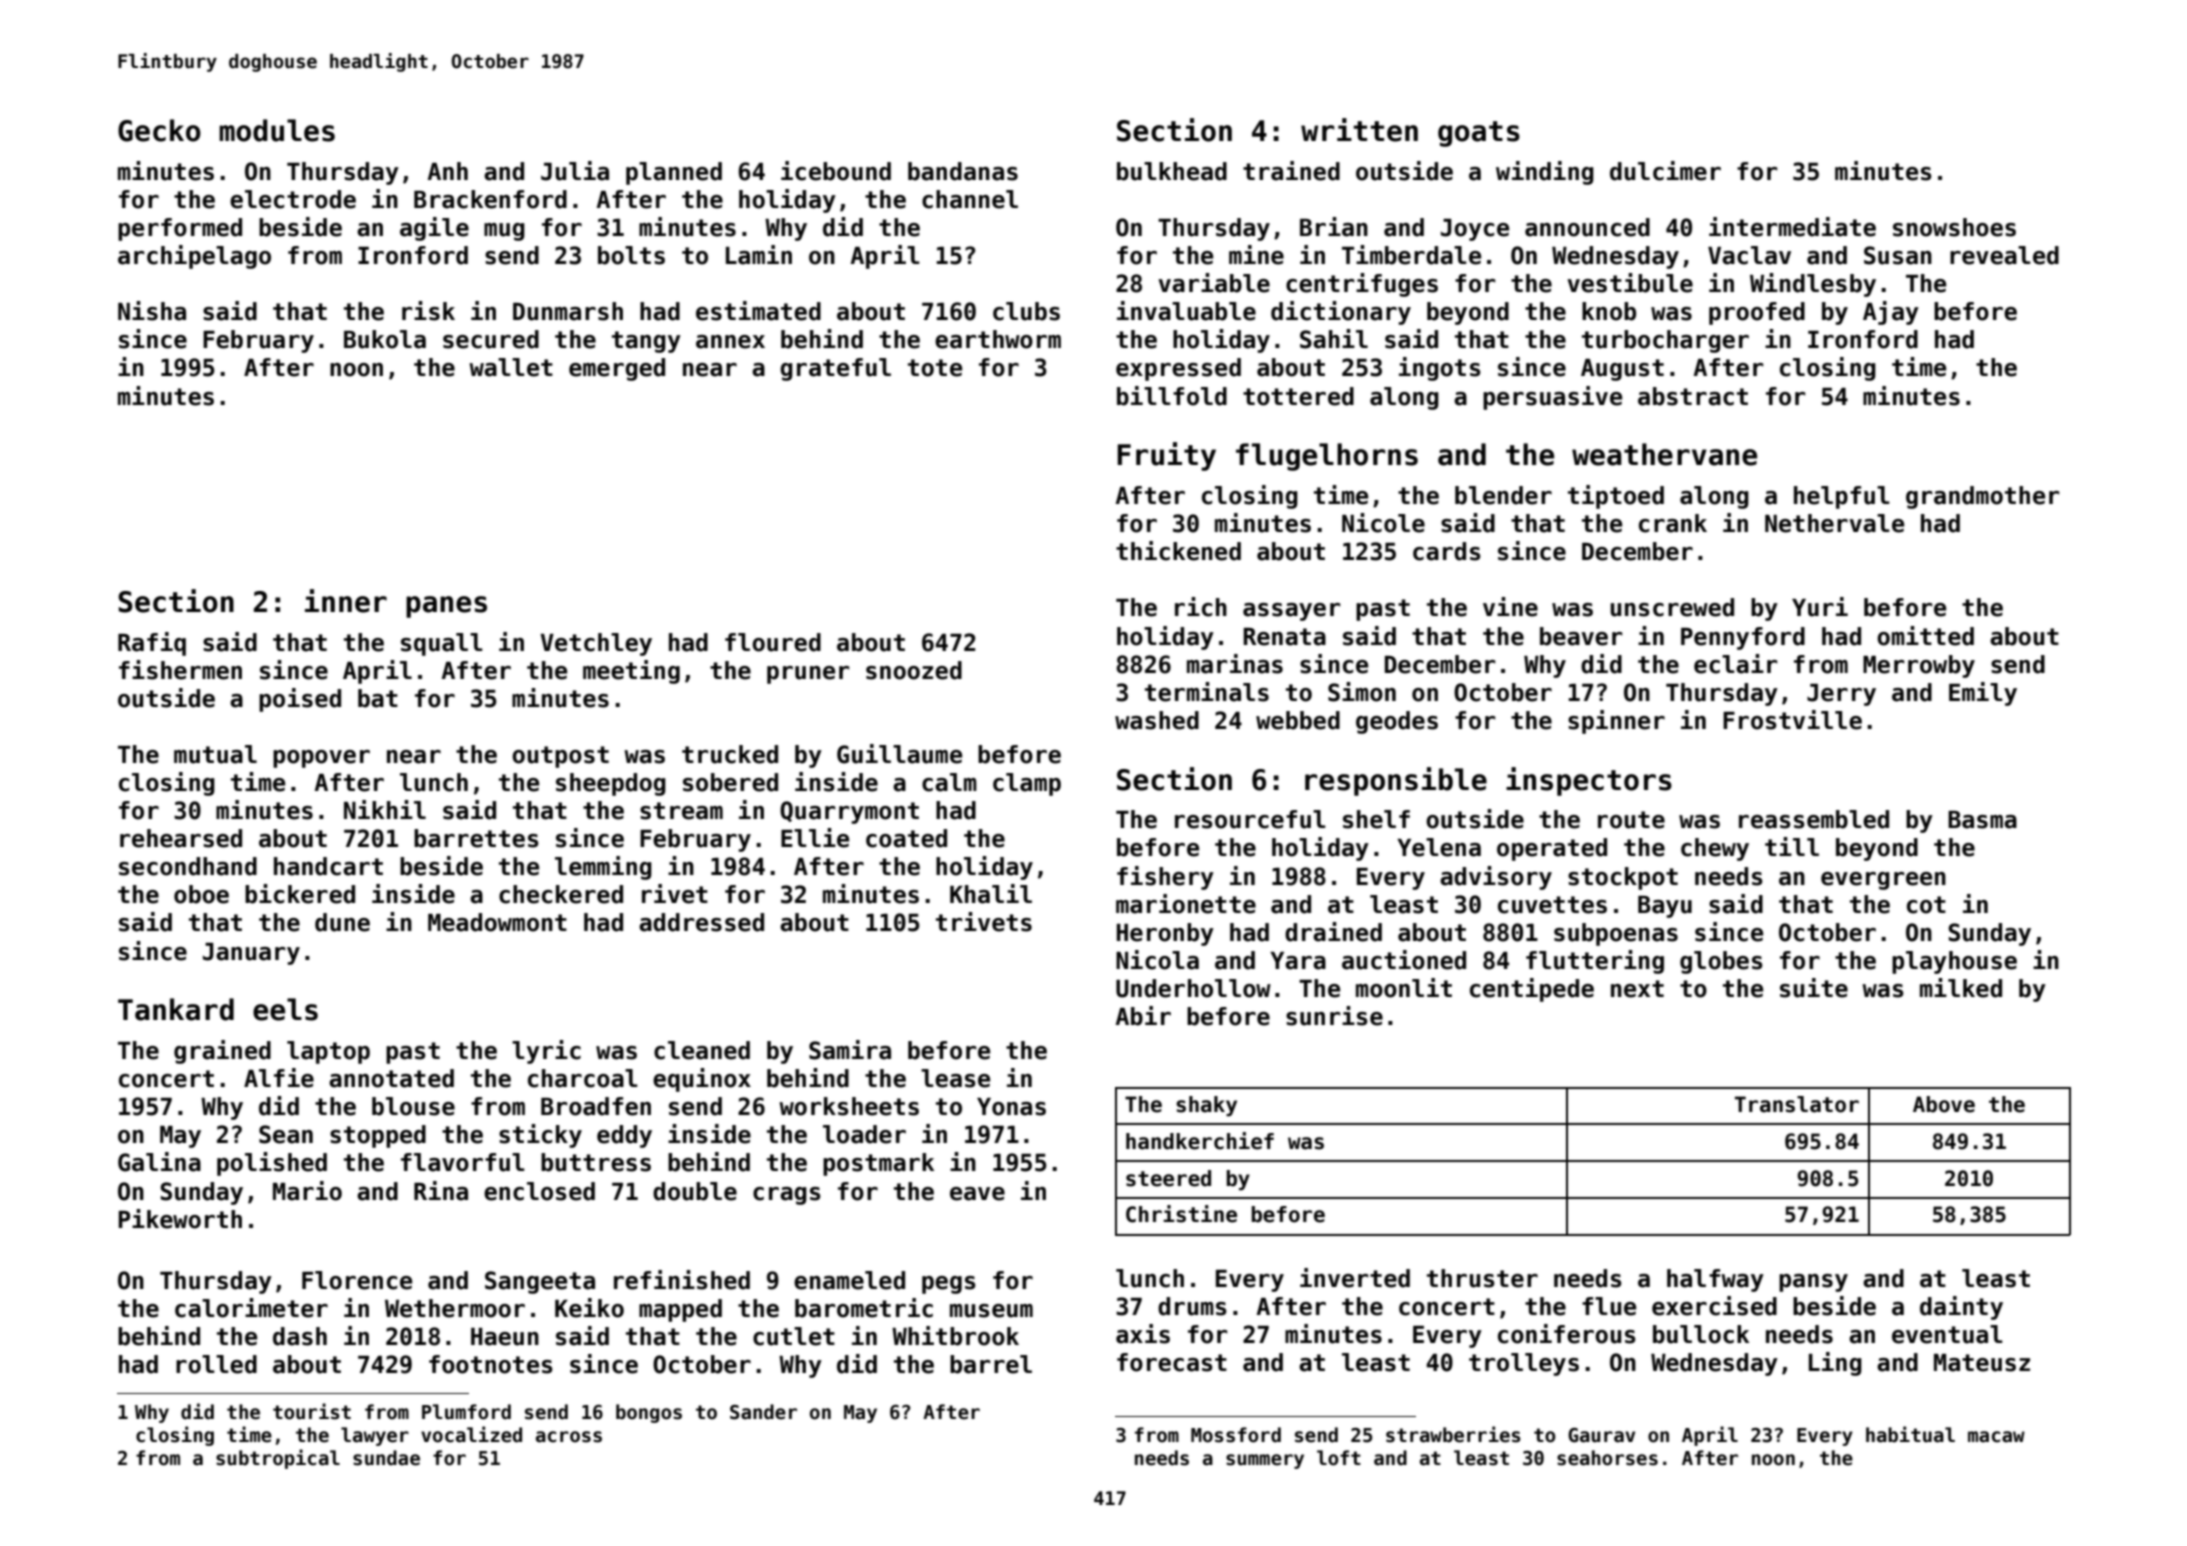 Image resolution: width=2187 pixels, height=1546 pixels. I want to click on sundae, so click(386, 1458).
